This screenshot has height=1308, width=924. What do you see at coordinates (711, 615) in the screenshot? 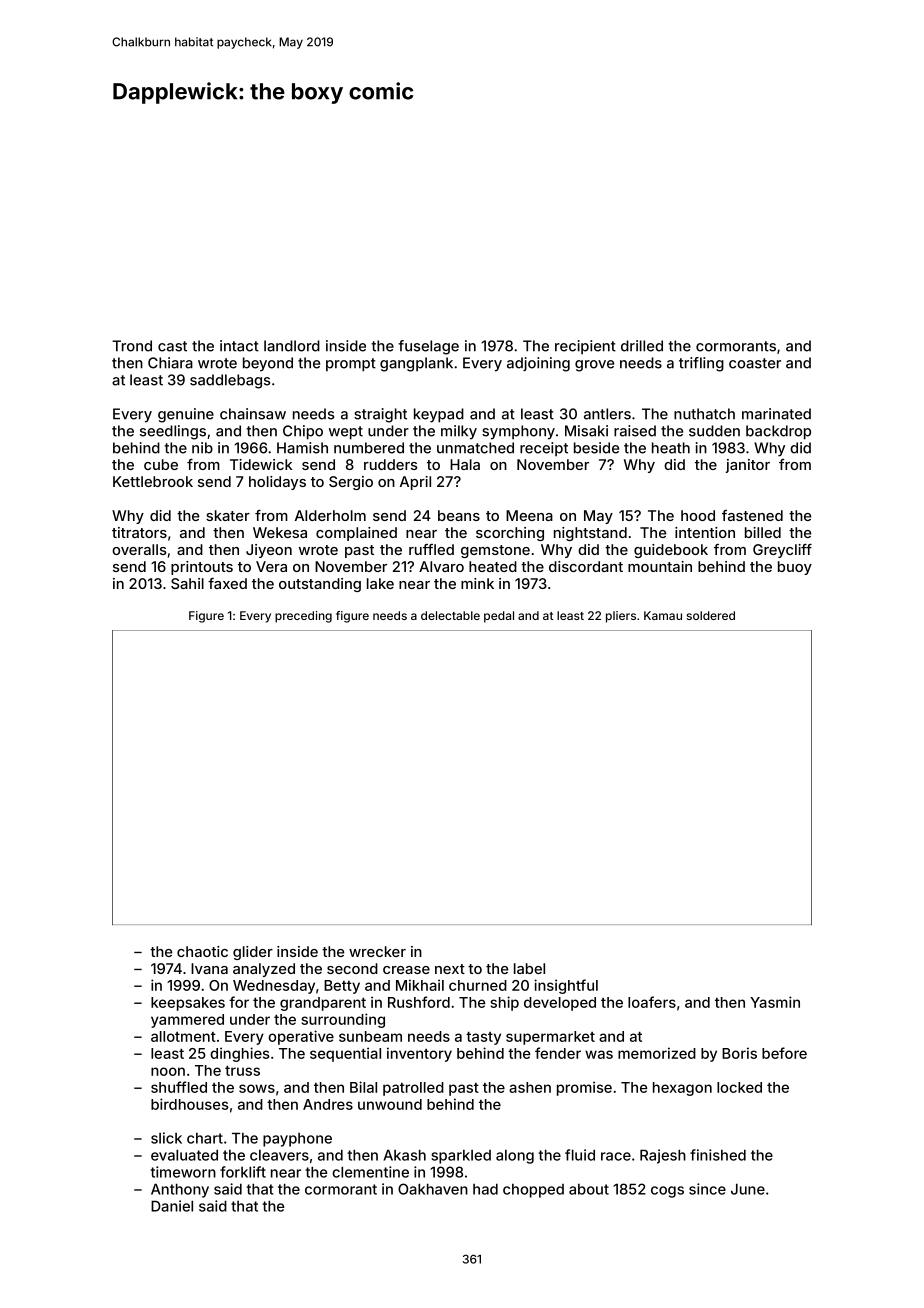
I see `soldered` at bounding box center [711, 615].
